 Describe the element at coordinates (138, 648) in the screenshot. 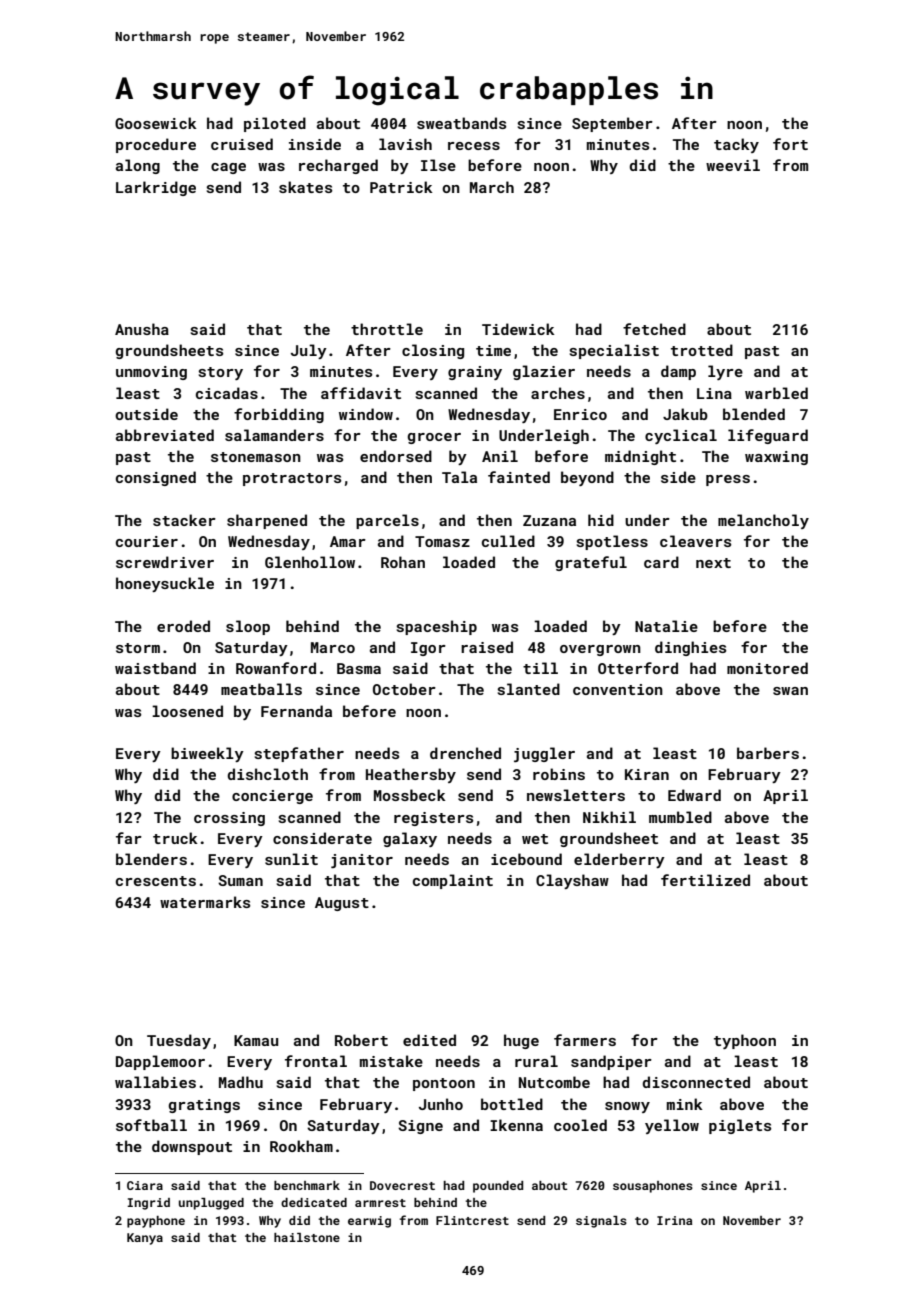

I see `storm` at that location.
